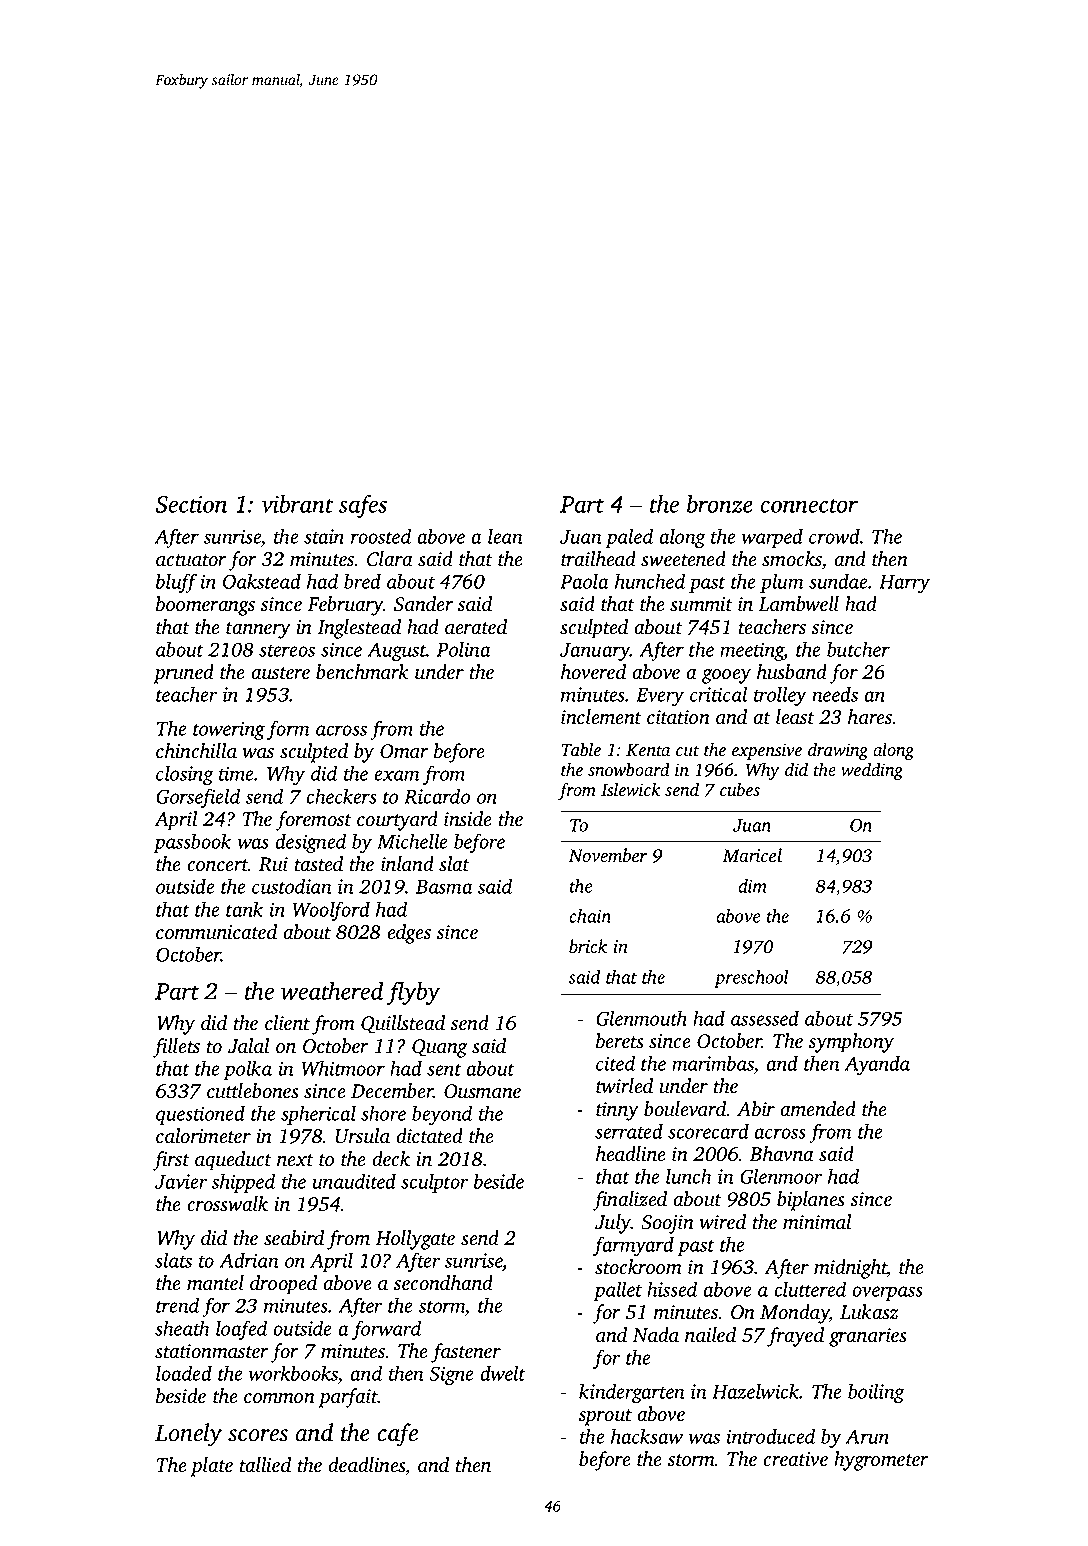 Image resolution: width=1088 pixels, height=1546 pixels. Describe the element at coordinates (713, 1064) in the document. I see `marimbas` at that location.
